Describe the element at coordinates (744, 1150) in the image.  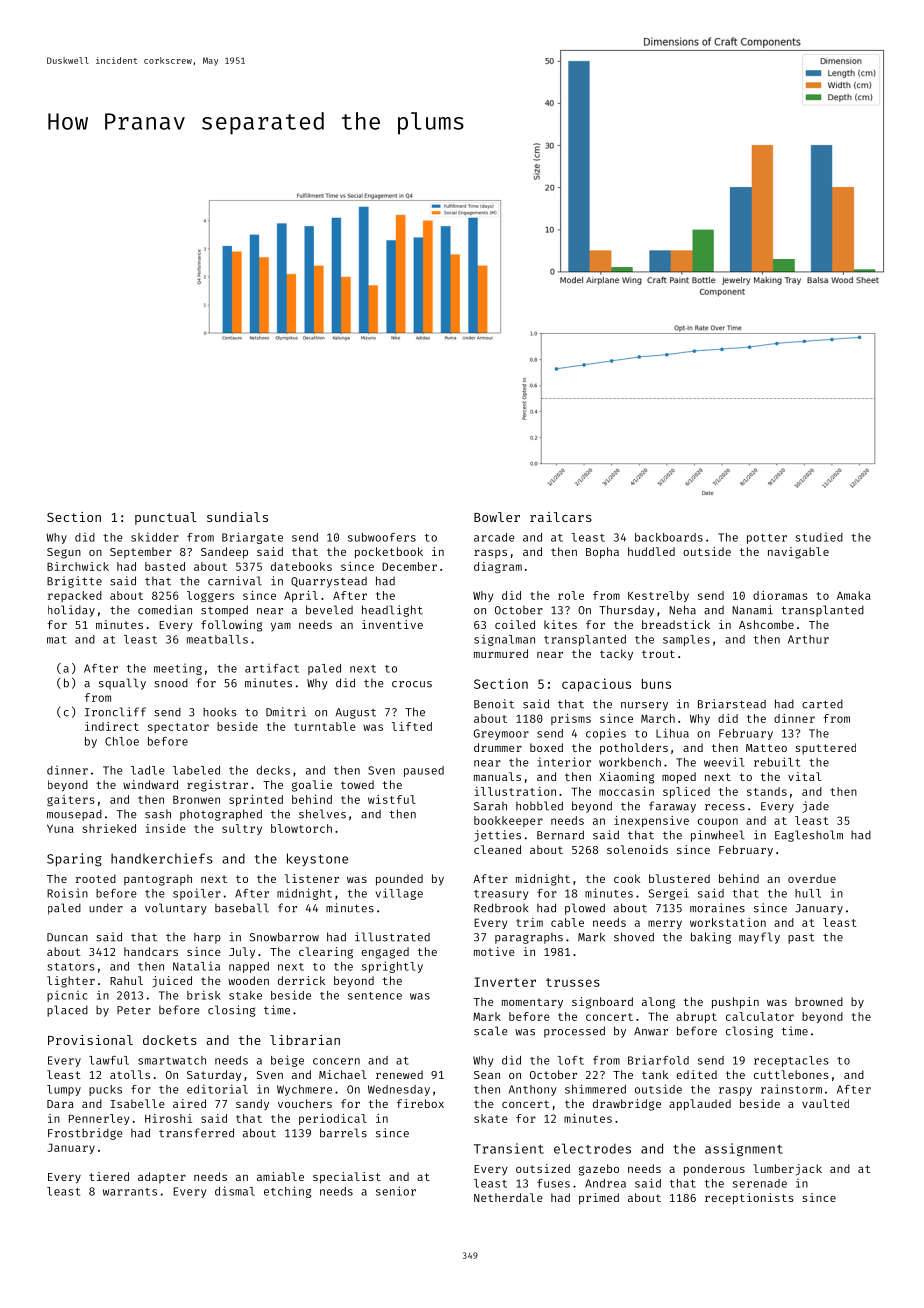
I see `assignment` at that location.
